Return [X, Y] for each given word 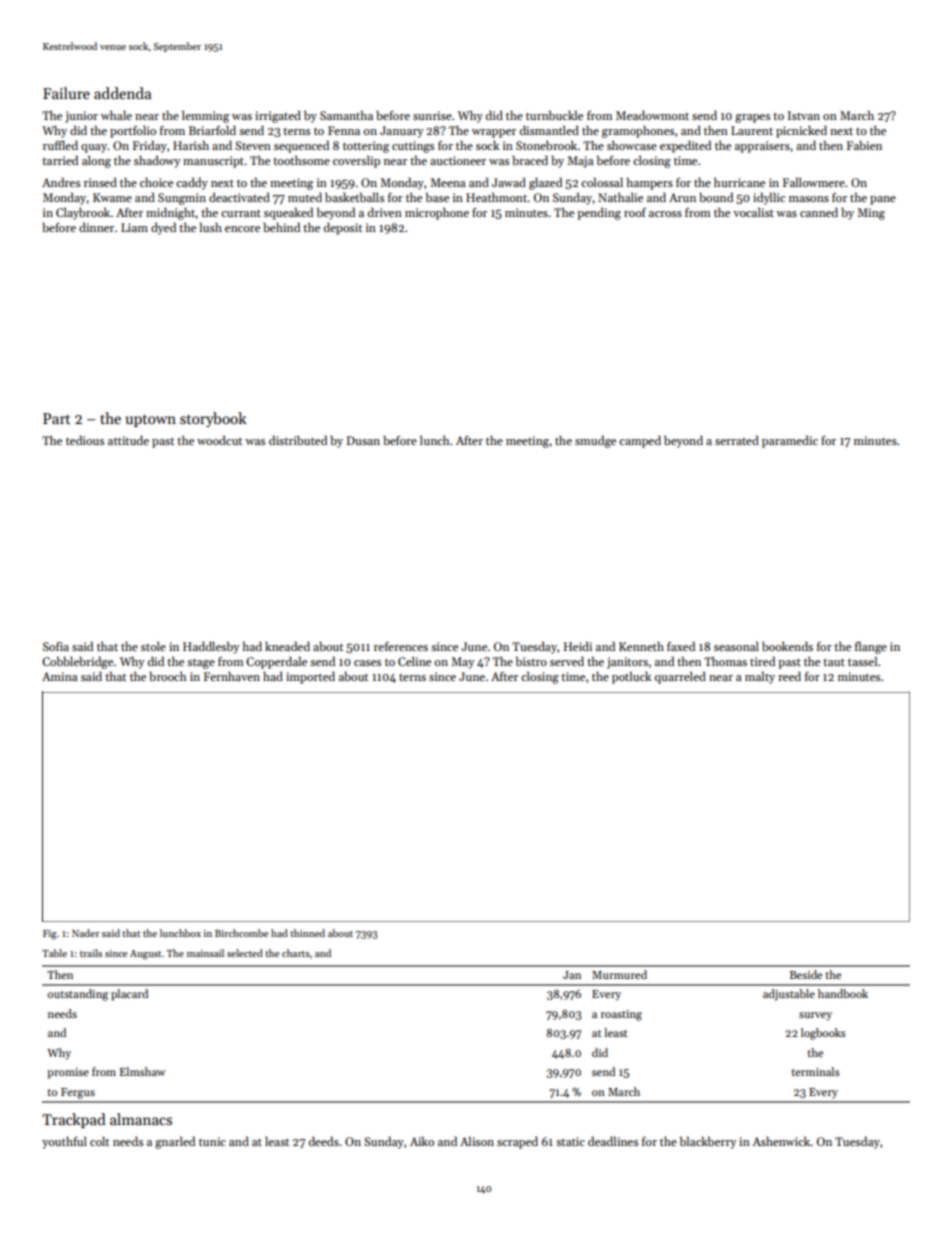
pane [883, 200]
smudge [595, 441]
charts [296, 953]
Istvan [804, 115]
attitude [128, 440]
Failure [66, 93]
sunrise [432, 115]
